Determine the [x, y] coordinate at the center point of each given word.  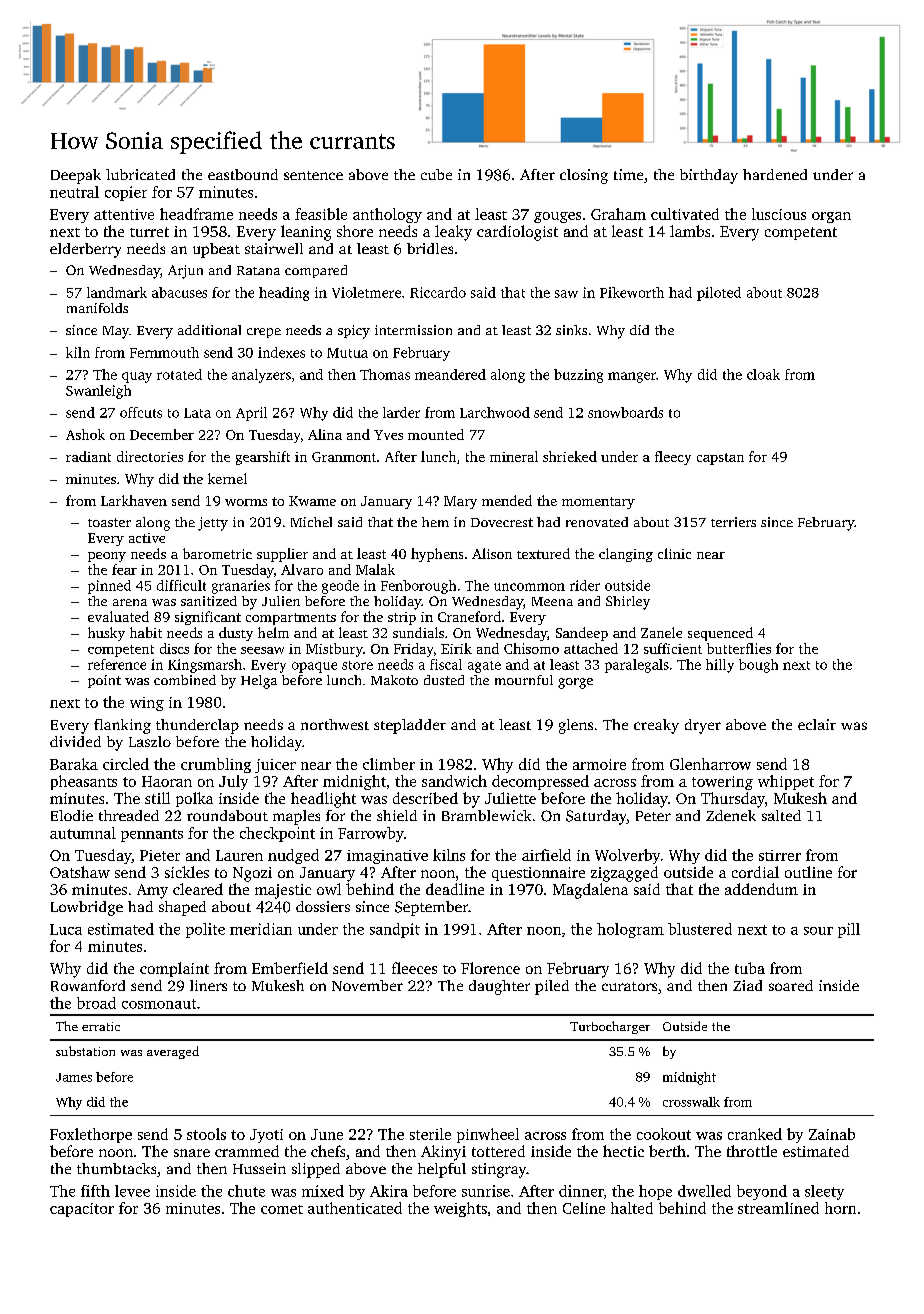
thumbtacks [116, 1168]
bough [758, 666]
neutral [74, 192]
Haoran [167, 781]
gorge [575, 683]
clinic [674, 553]
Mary [460, 502]
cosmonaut [159, 1004]
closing [584, 176]
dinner [581, 1191]
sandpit [395, 930]
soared [791, 985]
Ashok [85, 434]
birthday [709, 176]
